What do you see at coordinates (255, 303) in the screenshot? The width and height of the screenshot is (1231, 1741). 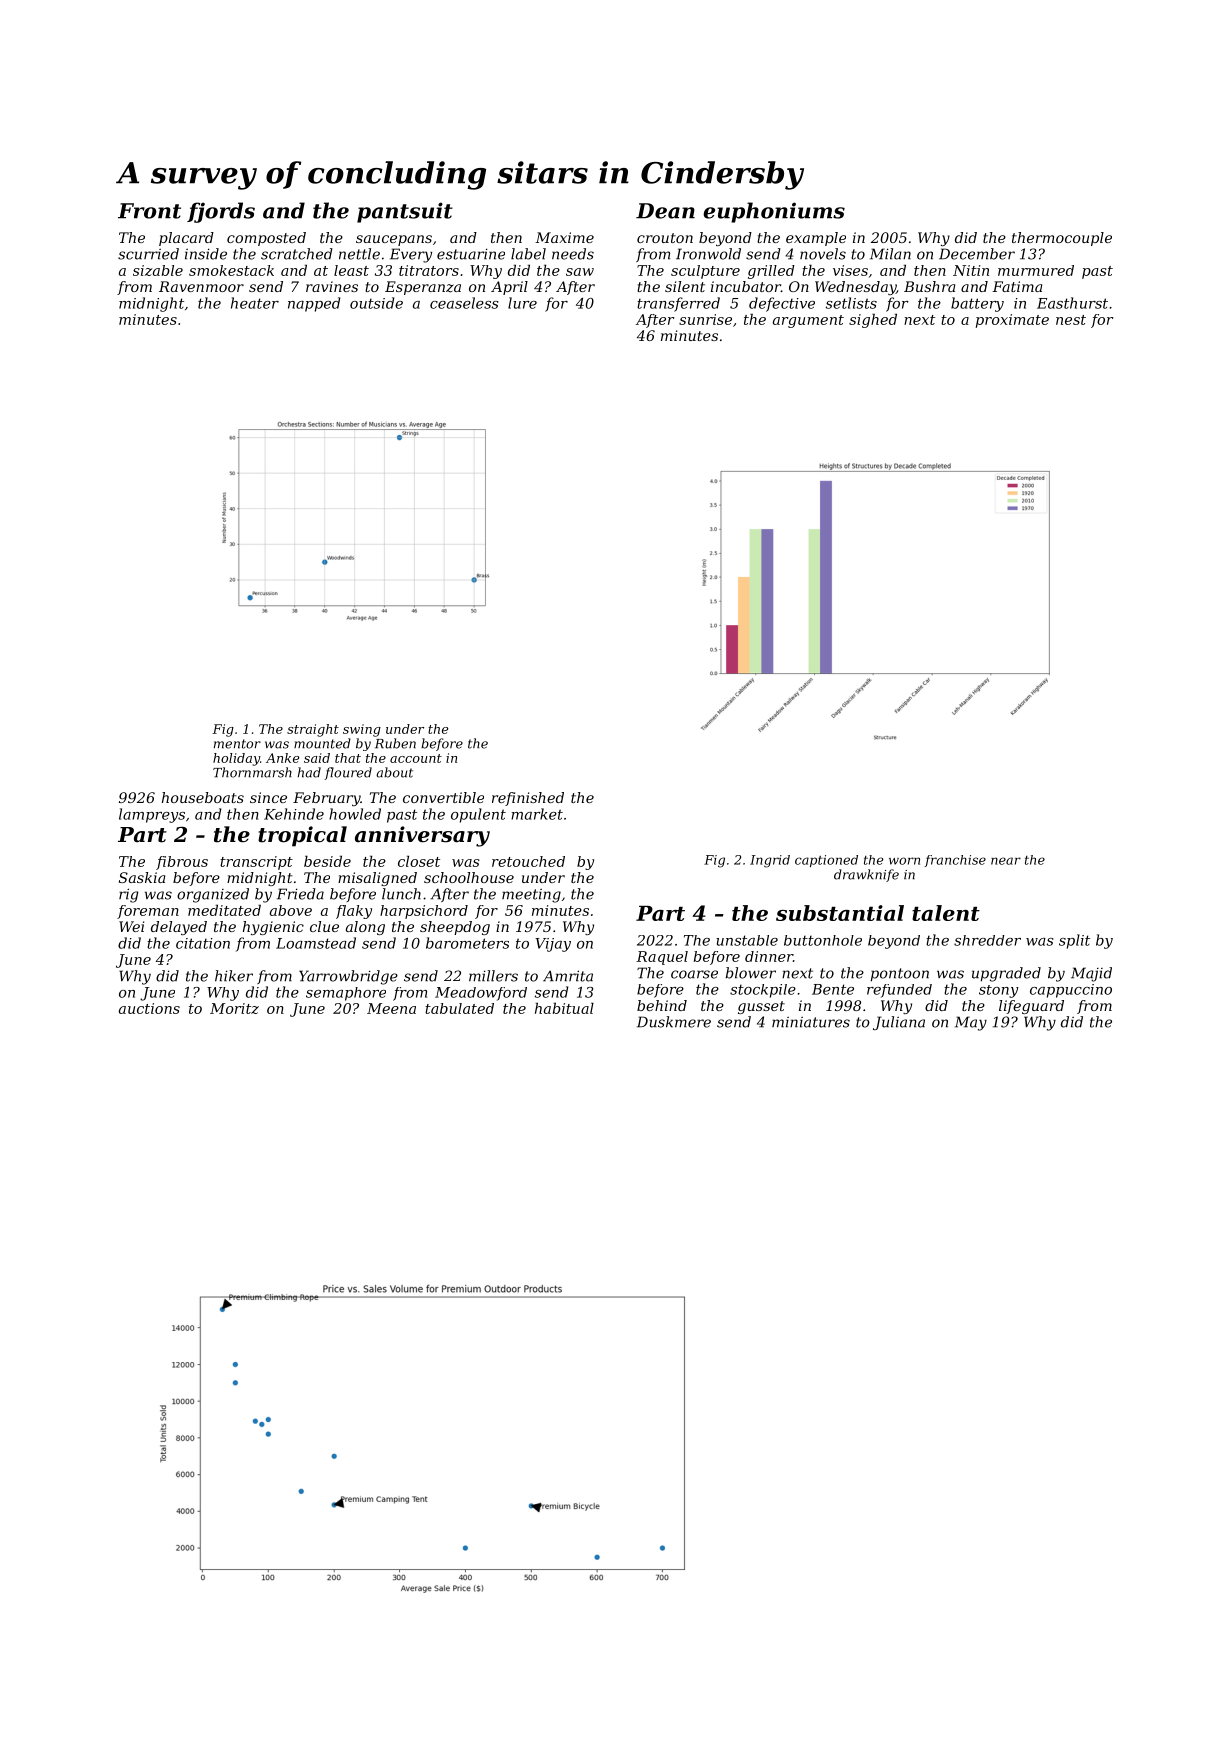 I see `heater` at bounding box center [255, 303].
